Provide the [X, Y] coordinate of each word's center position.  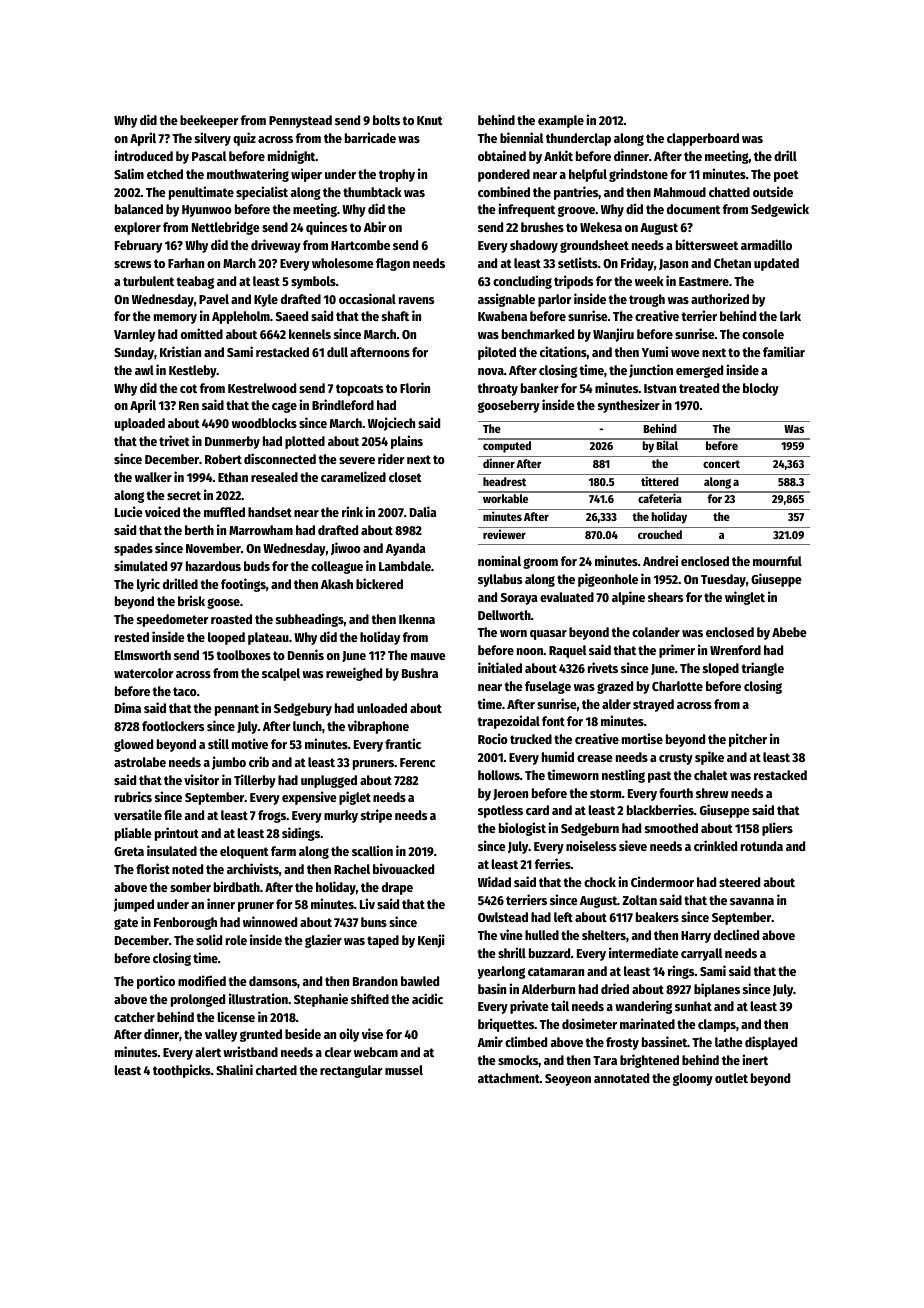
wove [685, 353]
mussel [404, 1070]
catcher [134, 1017]
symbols [313, 282]
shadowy [534, 246]
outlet [731, 1078]
